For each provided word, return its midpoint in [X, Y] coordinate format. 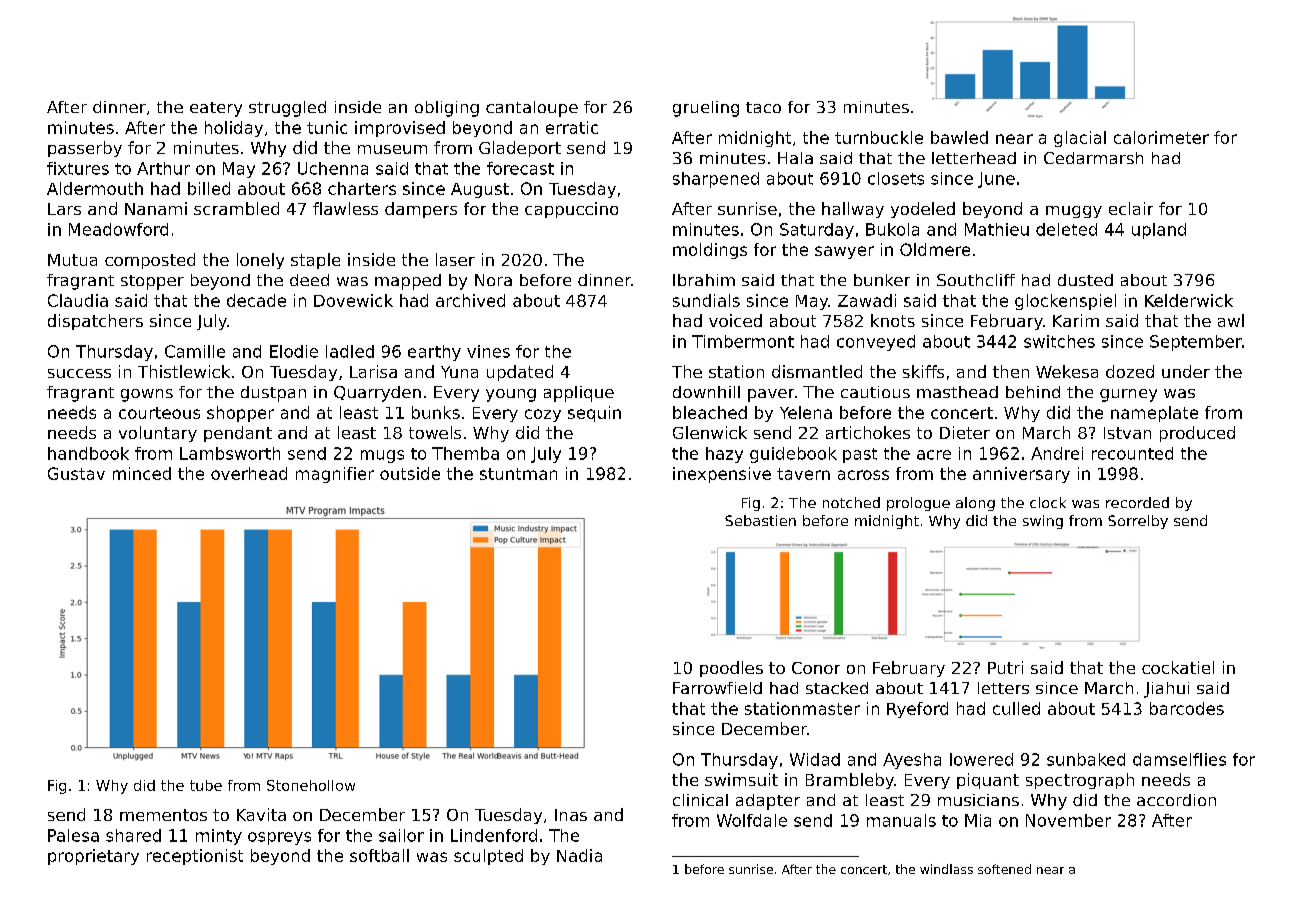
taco [763, 107]
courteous [159, 413]
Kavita [261, 814]
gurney [1128, 395]
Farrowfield [717, 688]
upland [1159, 231]
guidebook [793, 455]
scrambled [236, 208]
